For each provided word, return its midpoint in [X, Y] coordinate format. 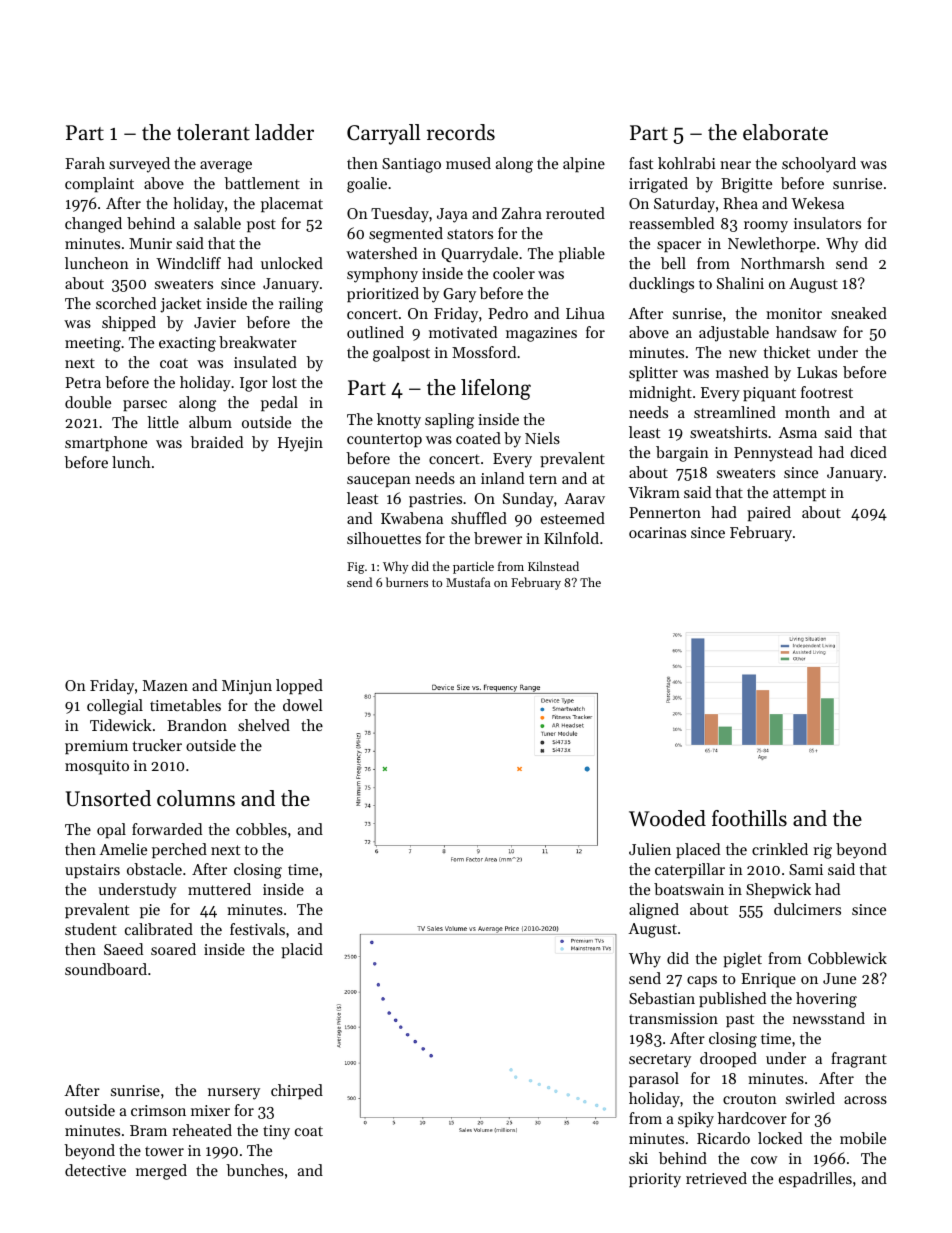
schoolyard [819, 165]
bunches [255, 1170]
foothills [749, 818]
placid [302, 950]
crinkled [780, 849]
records [461, 132]
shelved [264, 725]
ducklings [661, 285]
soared [173, 949]
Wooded [667, 818]
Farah [85, 163]
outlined [375, 332]
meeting [93, 344]
